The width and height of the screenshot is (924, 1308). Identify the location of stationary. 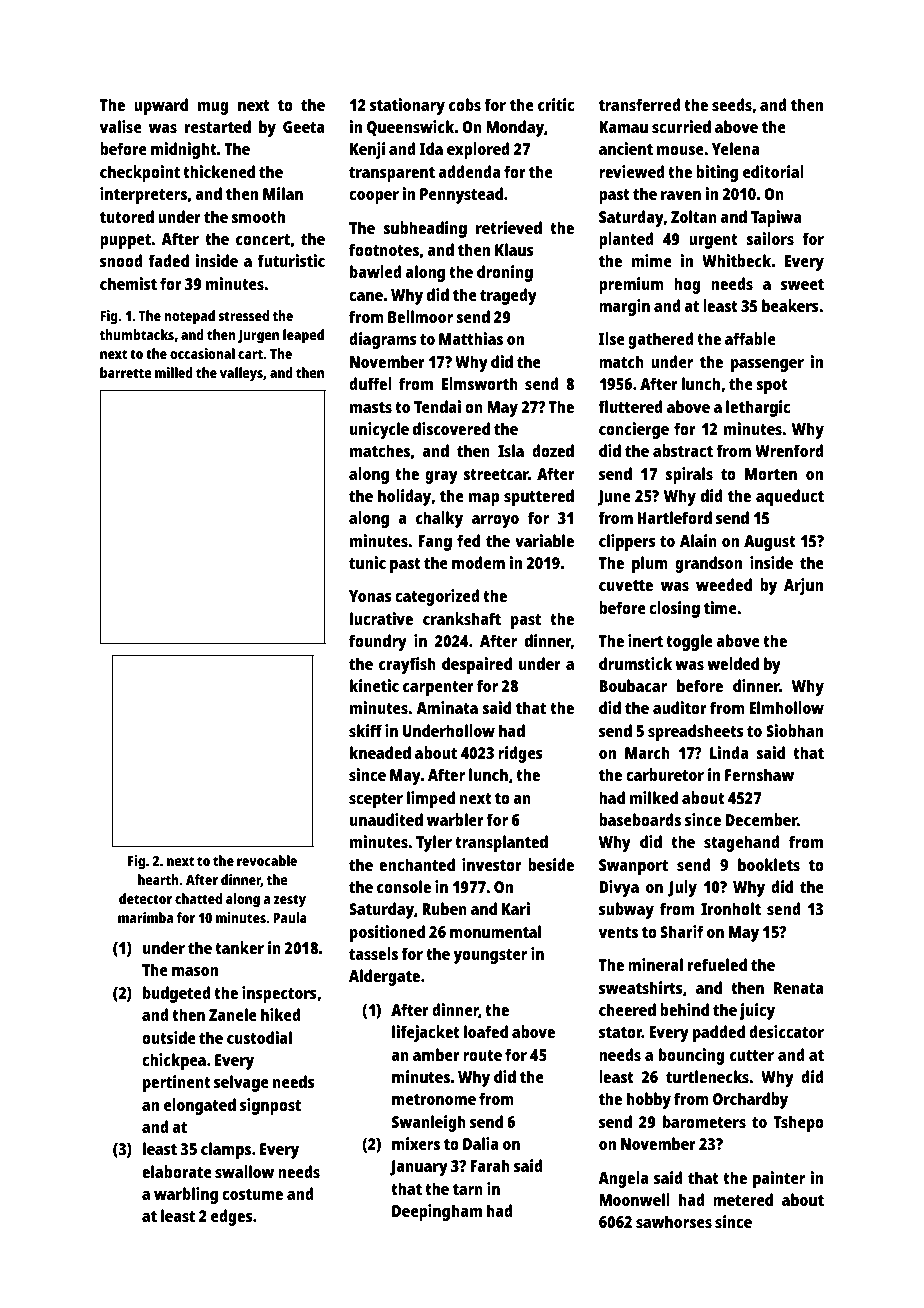
(407, 106).
